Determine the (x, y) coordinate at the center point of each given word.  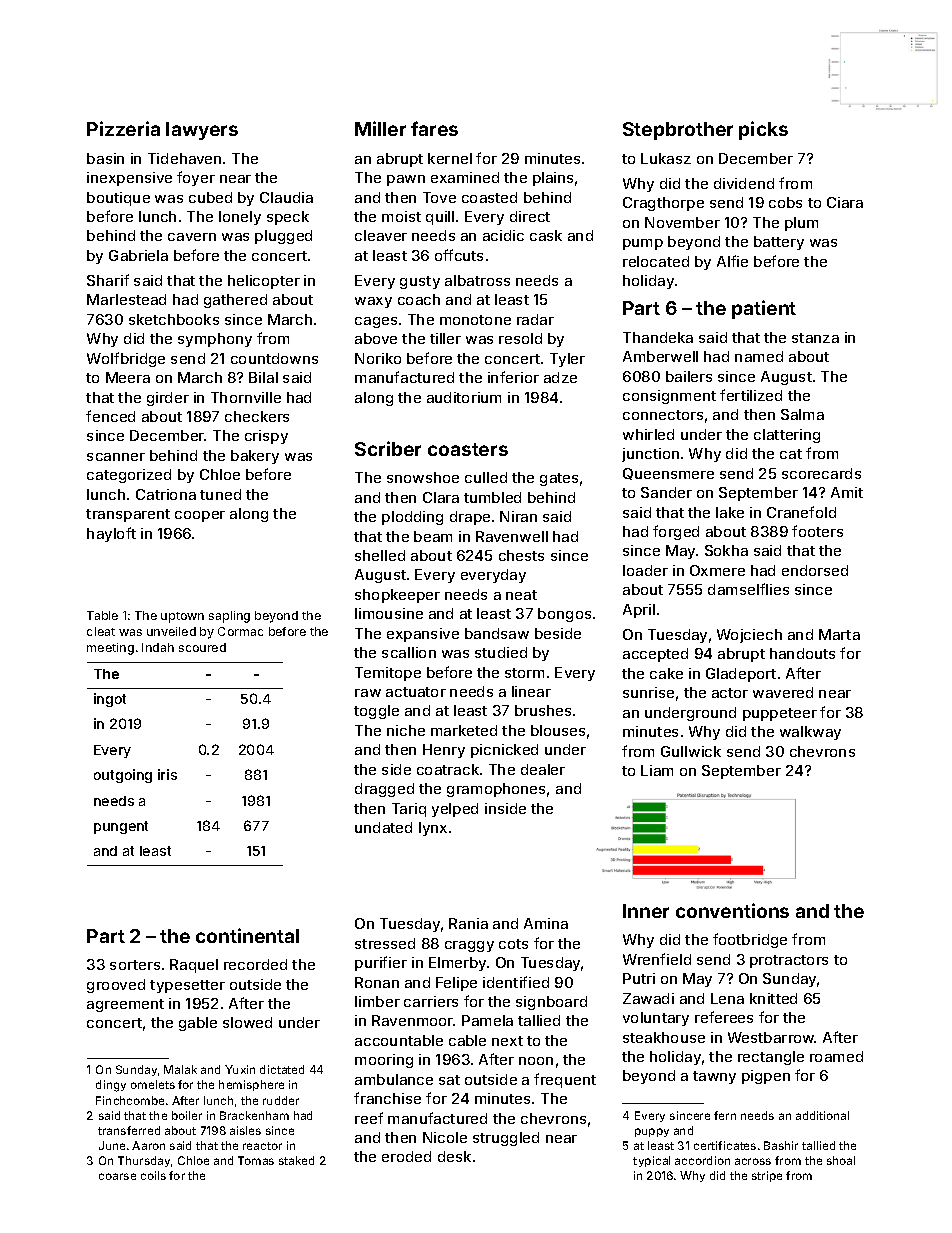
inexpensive (129, 179)
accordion (702, 1160)
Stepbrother (678, 131)
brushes (543, 710)
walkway (810, 733)
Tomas (256, 1160)
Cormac (240, 631)
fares (434, 128)
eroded (406, 1156)
